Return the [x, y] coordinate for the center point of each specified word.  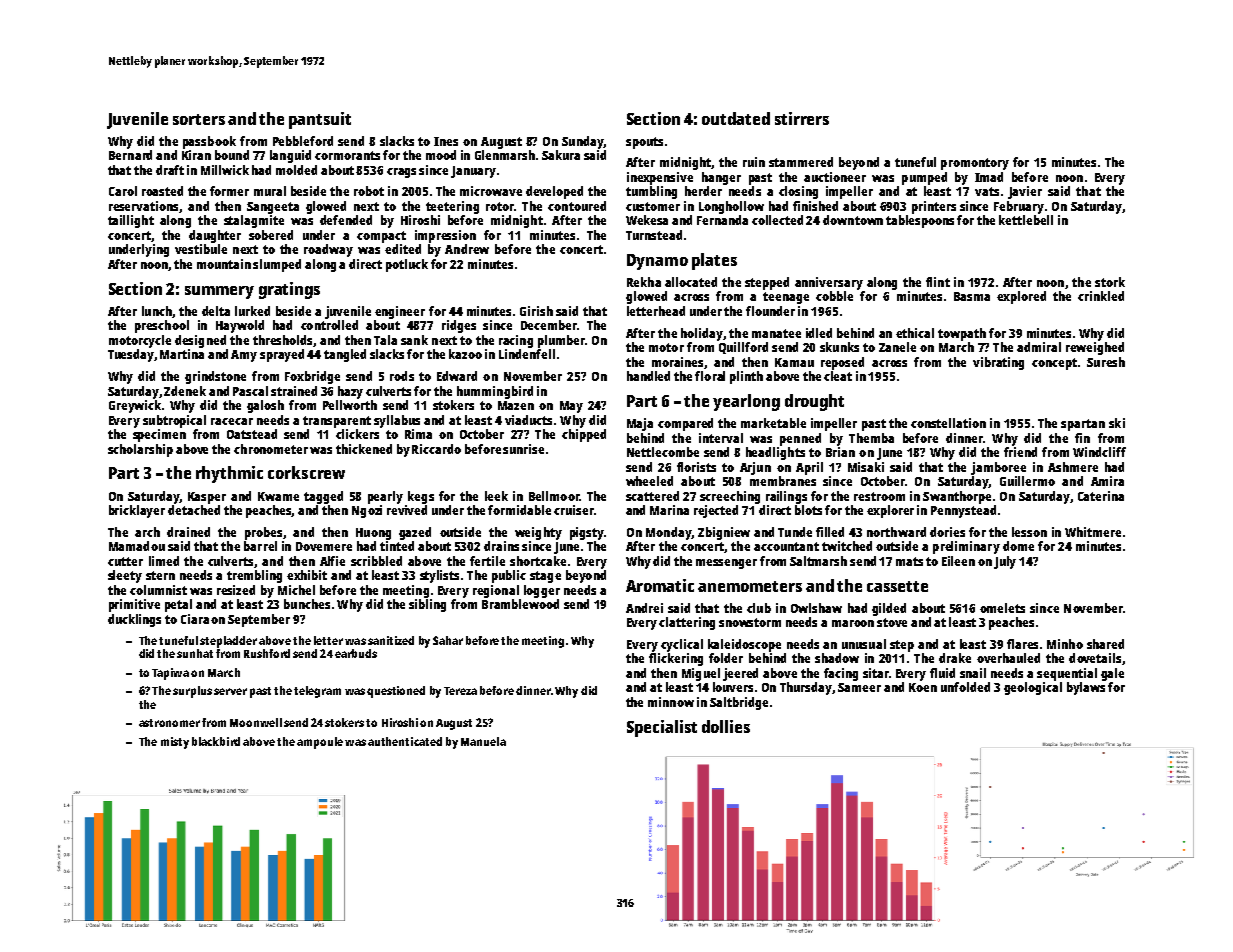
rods [402, 376]
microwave [491, 191]
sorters [199, 119]
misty [175, 743]
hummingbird [495, 392]
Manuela [483, 741]
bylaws [1086, 688]
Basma [972, 296]
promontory [975, 164]
